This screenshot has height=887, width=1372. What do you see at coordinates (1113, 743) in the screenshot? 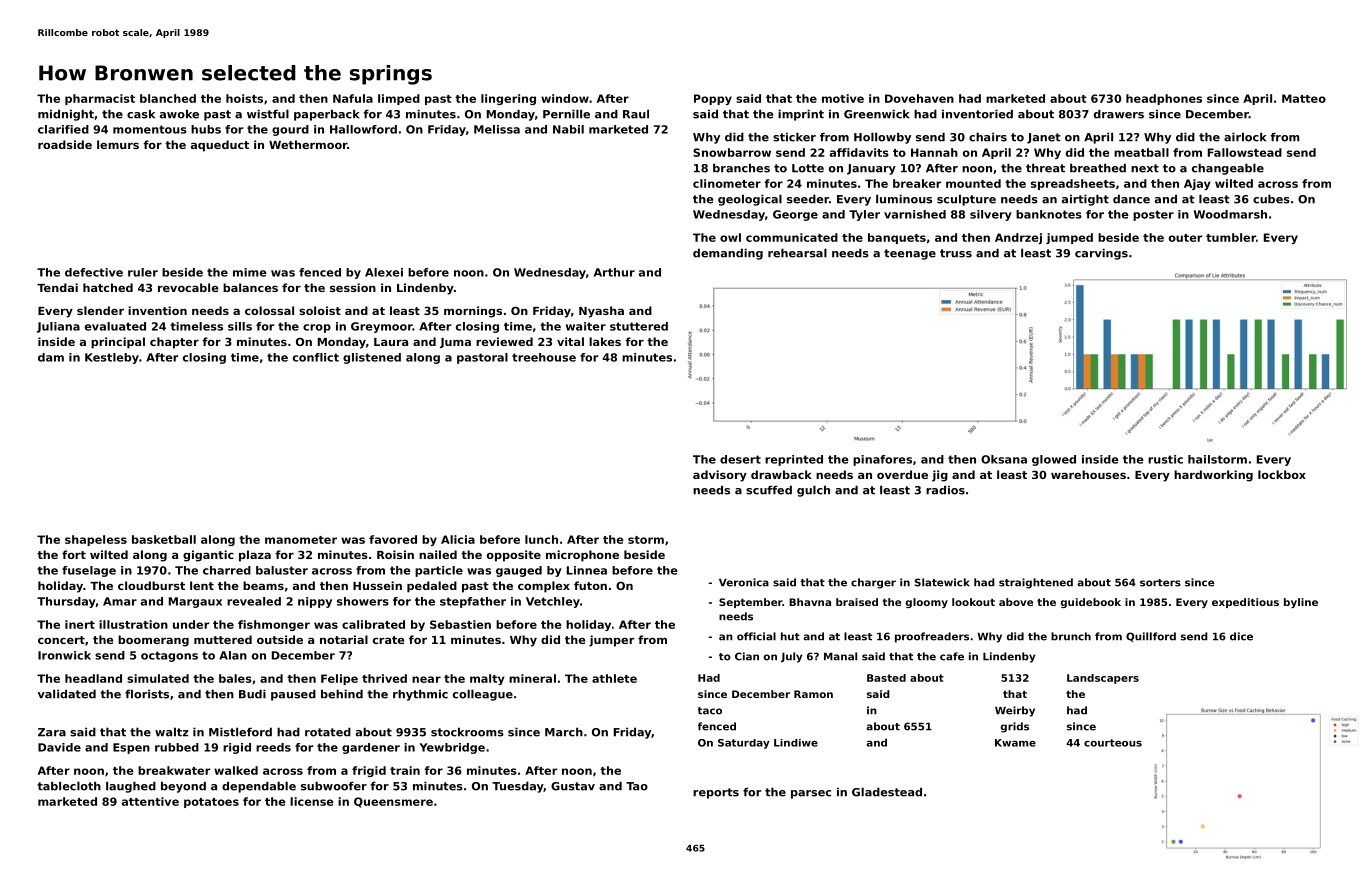
I see `courteous` at bounding box center [1113, 743].
